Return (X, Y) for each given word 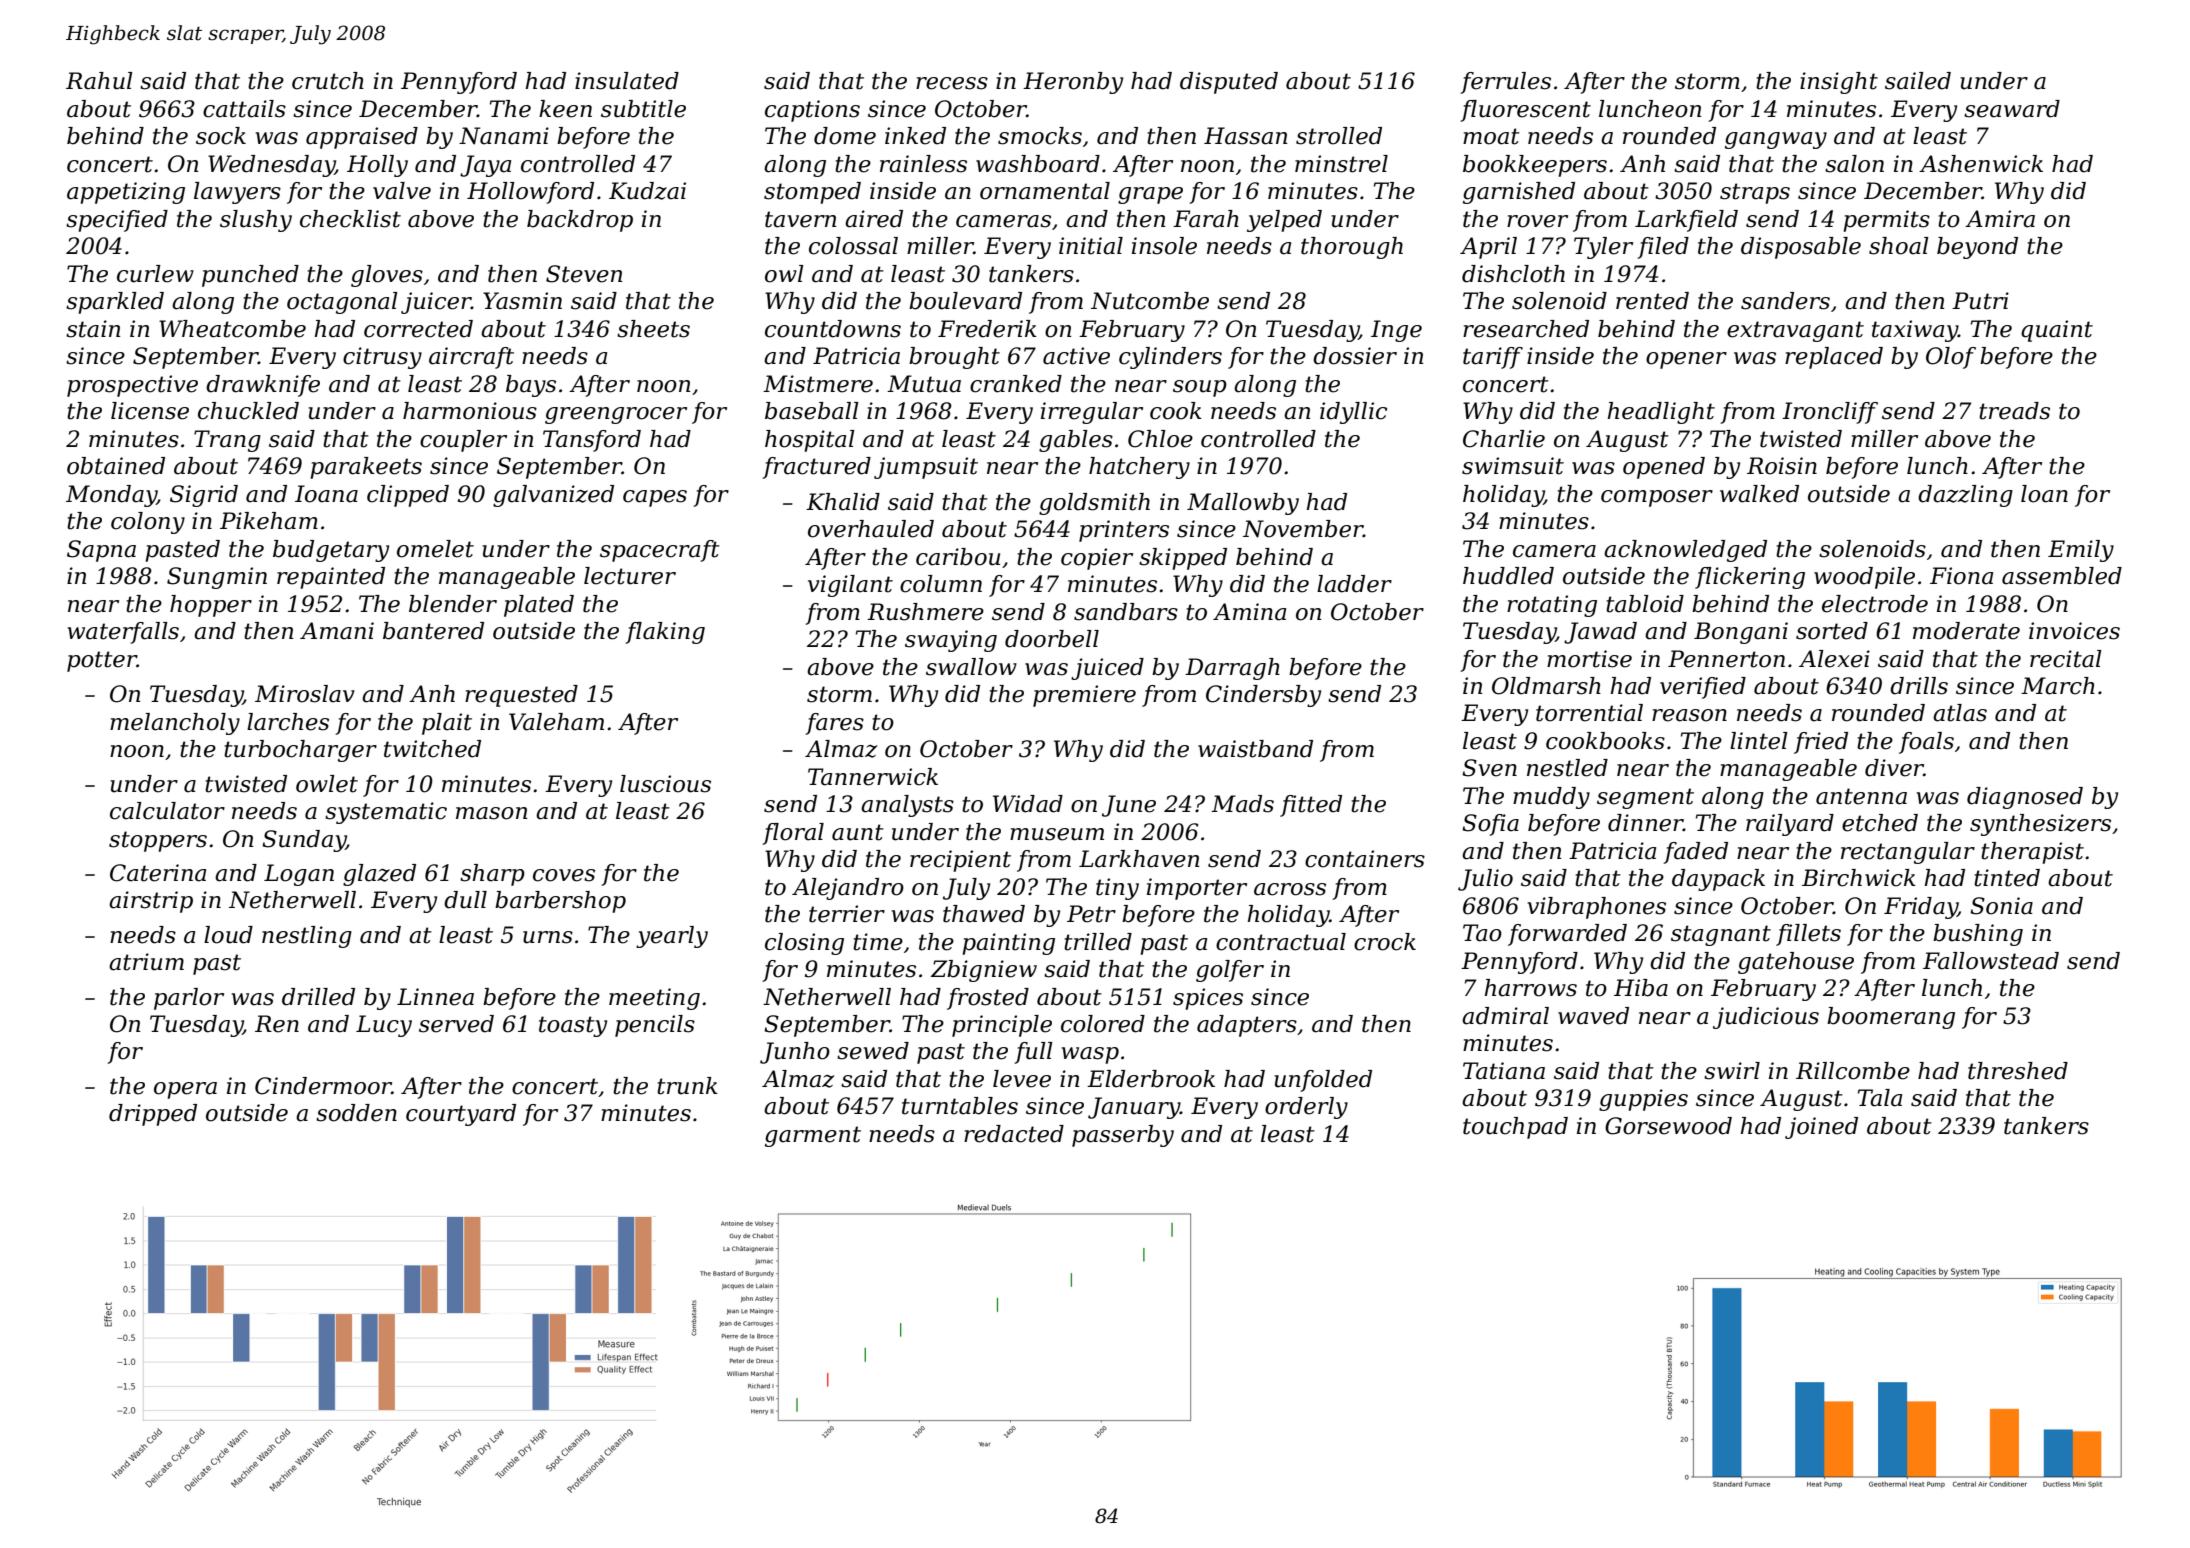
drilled (318, 997)
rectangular (1908, 853)
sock (221, 136)
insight (1839, 83)
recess (952, 83)
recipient (960, 861)
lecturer (630, 576)
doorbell (1052, 639)
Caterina (158, 873)
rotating (1552, 606)
